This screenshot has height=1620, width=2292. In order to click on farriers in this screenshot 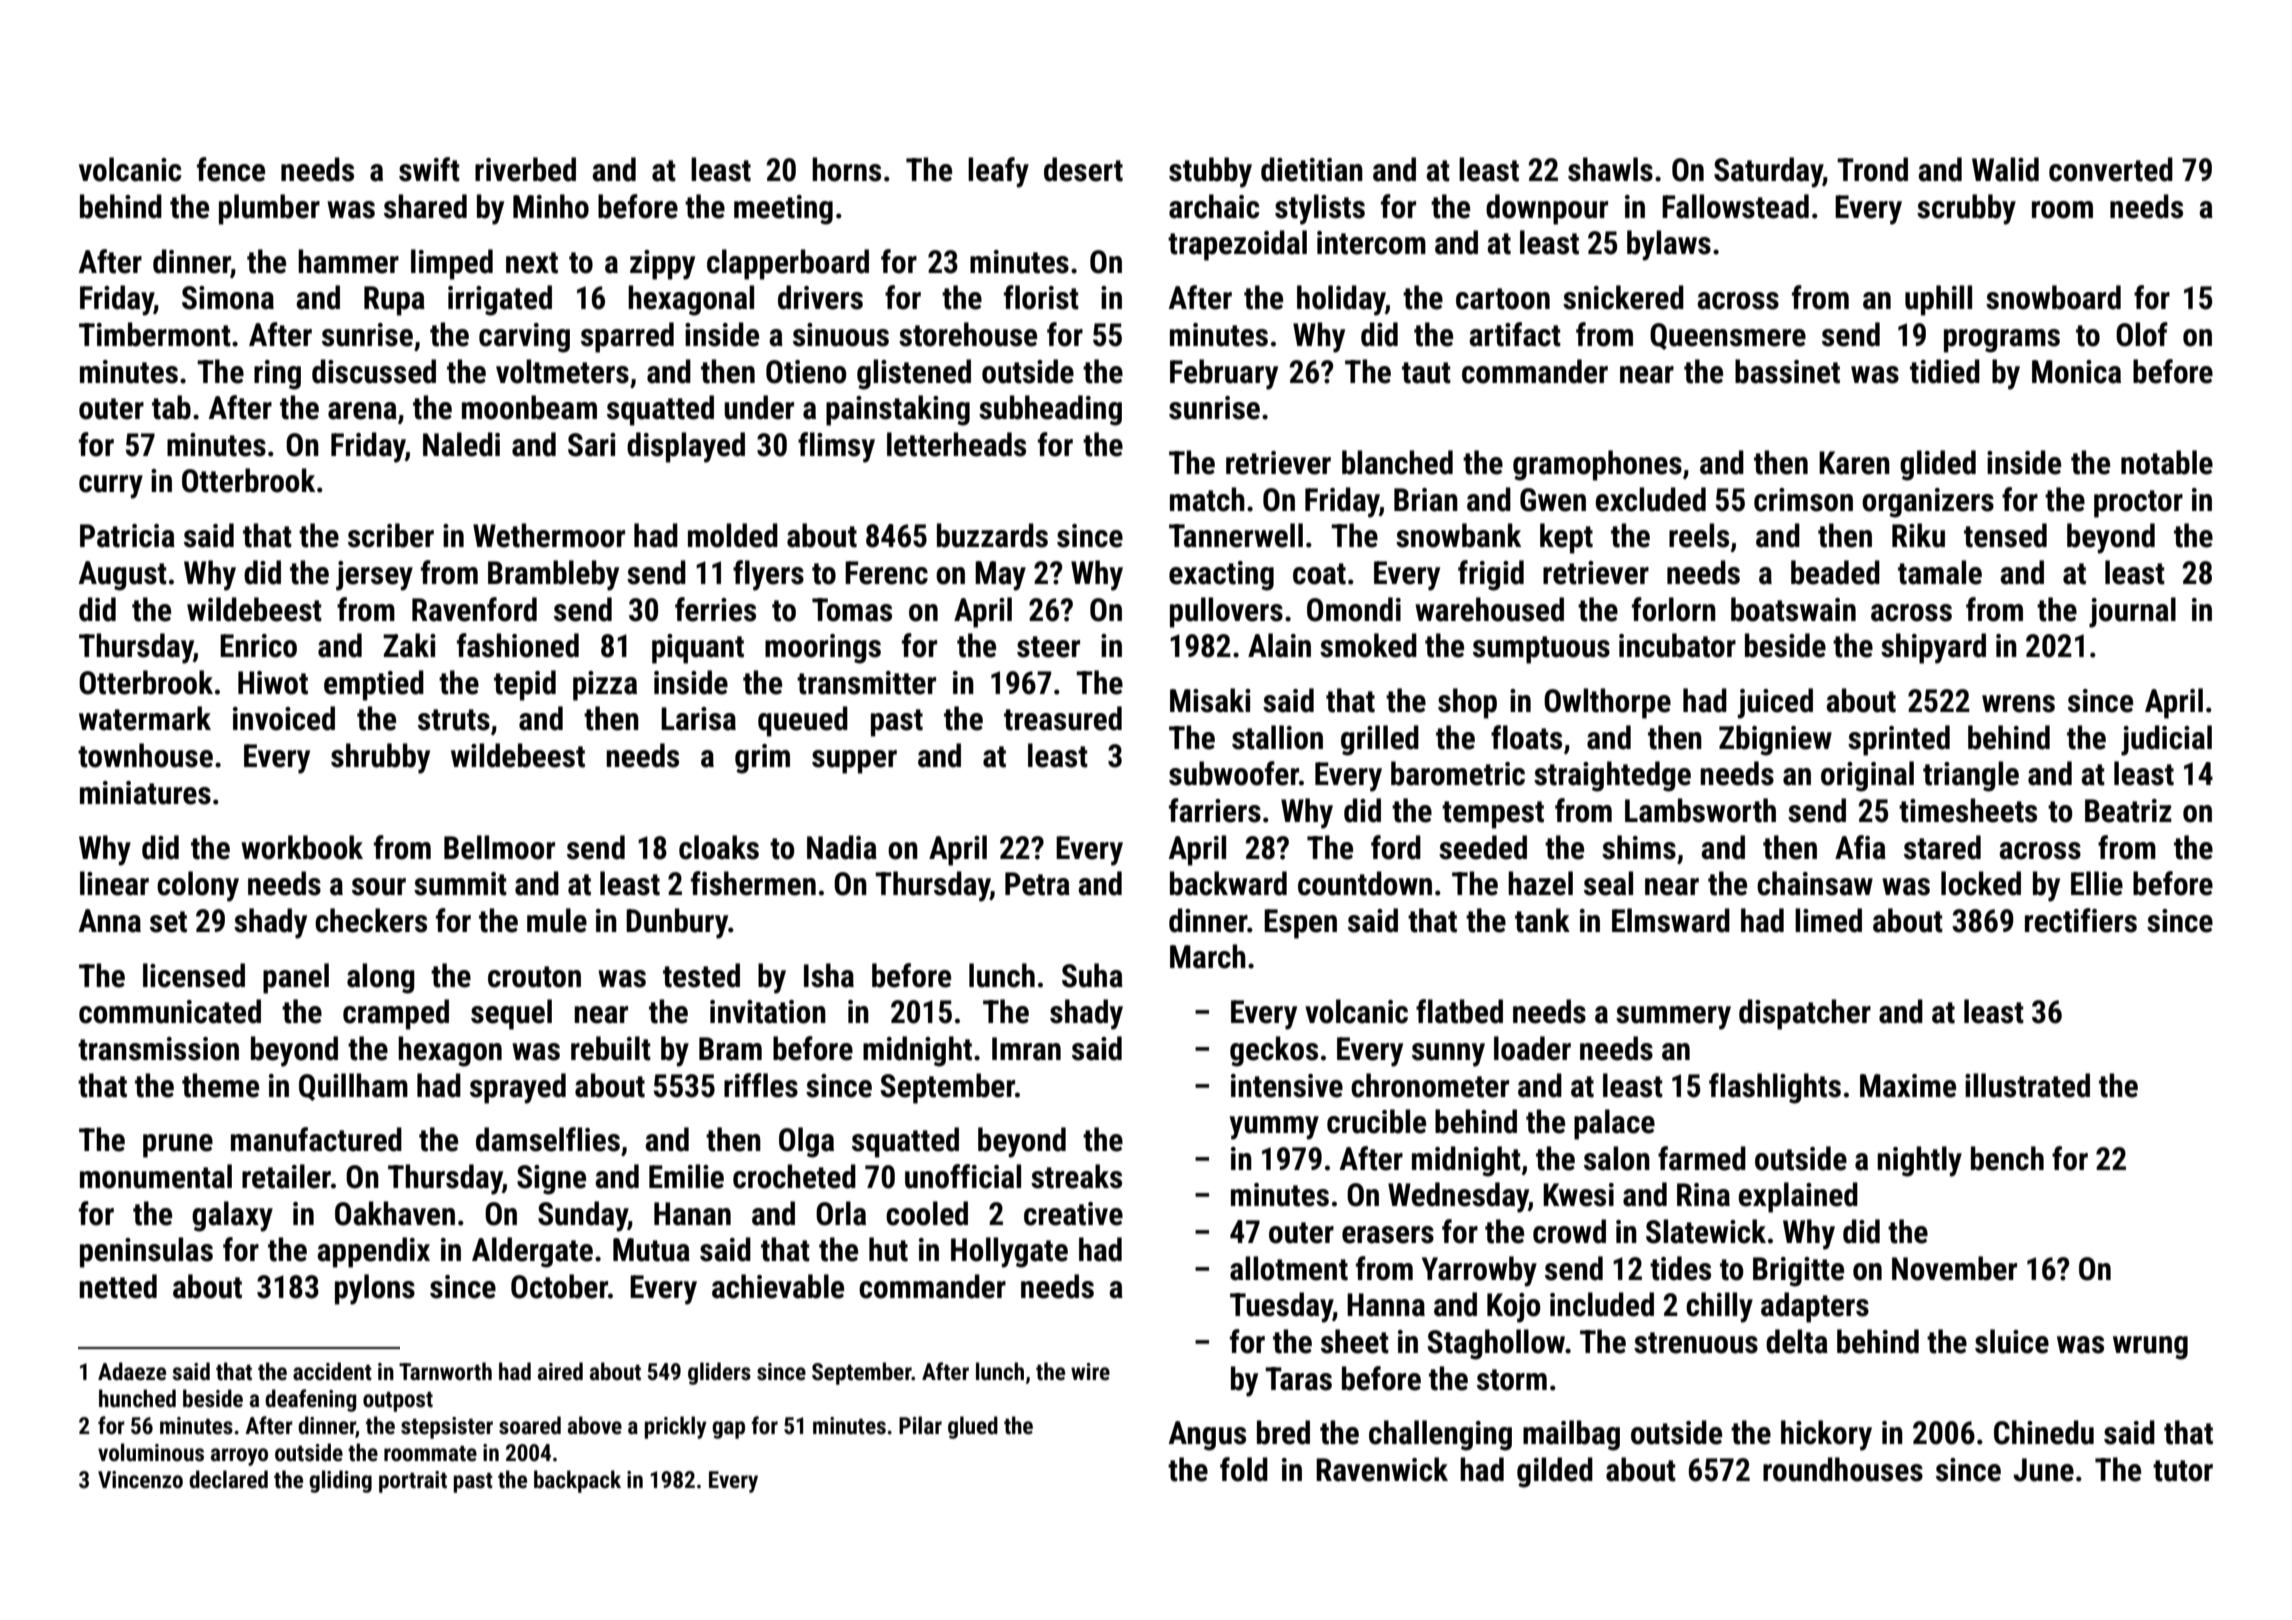, I will do `click(1215, 810)`.
